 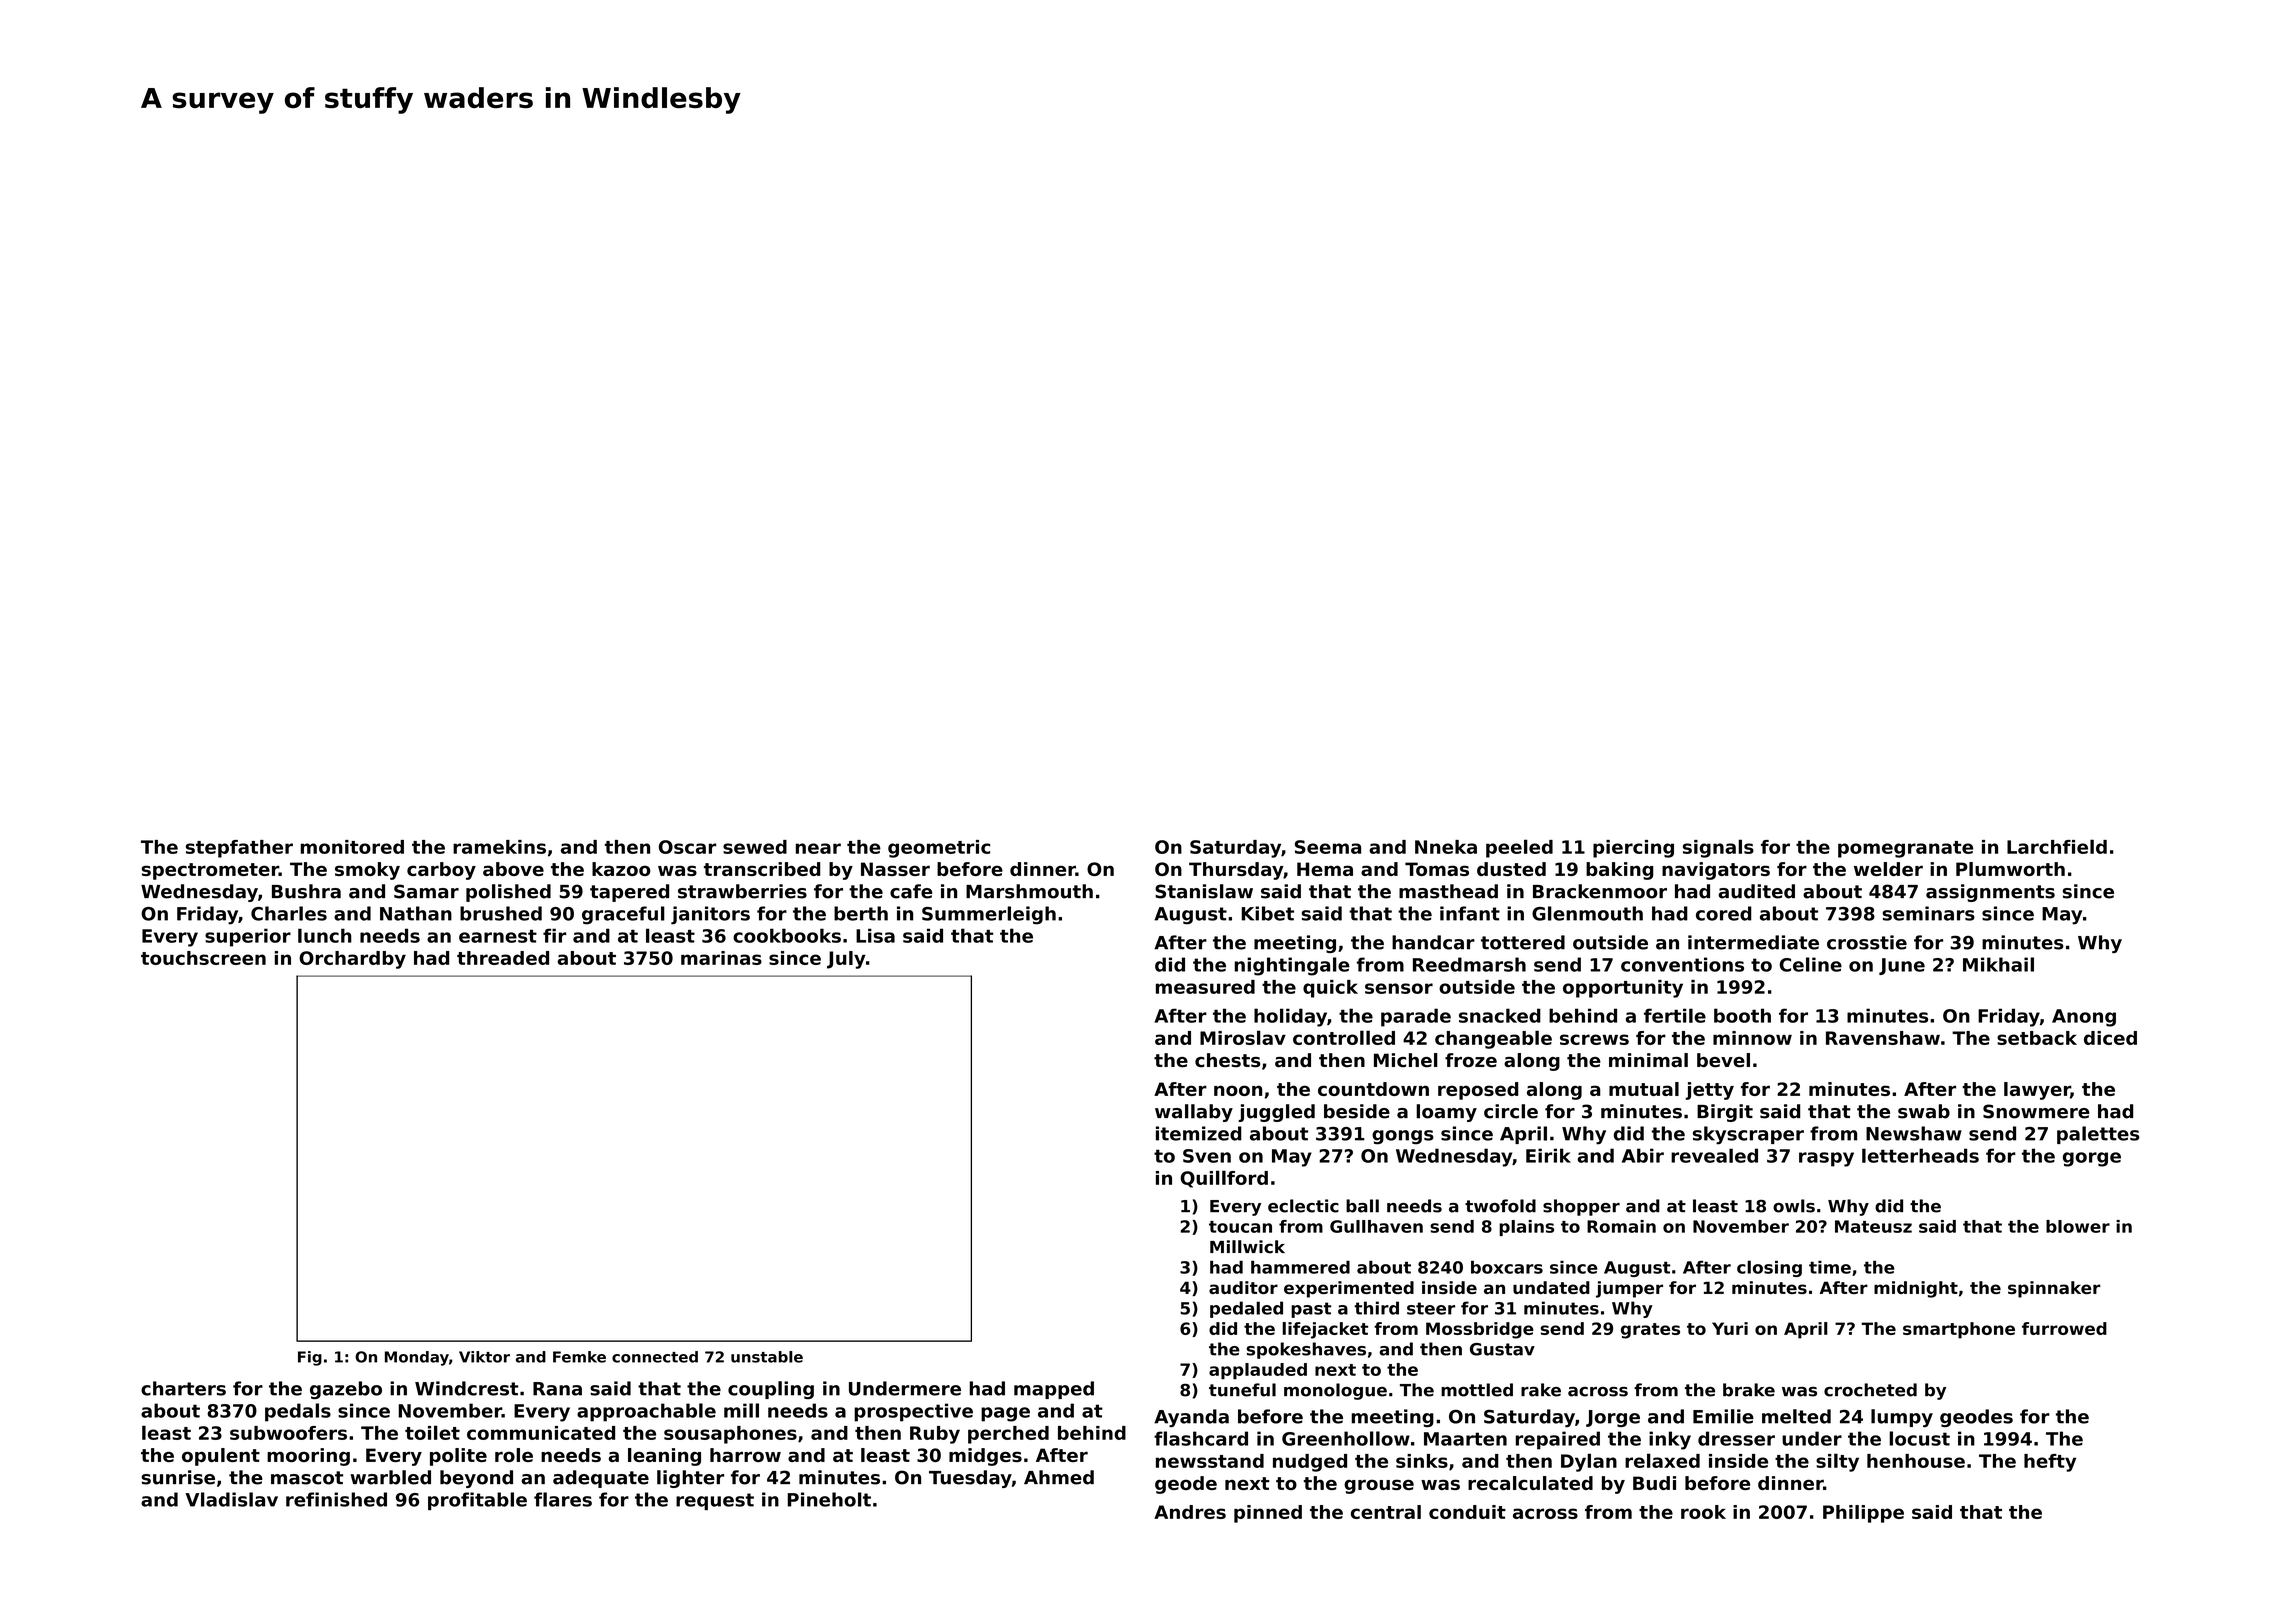 What do you see at coordinates (499, 847) in the screenshot?
I see `ramekins` at bounding box center [499, 847].
